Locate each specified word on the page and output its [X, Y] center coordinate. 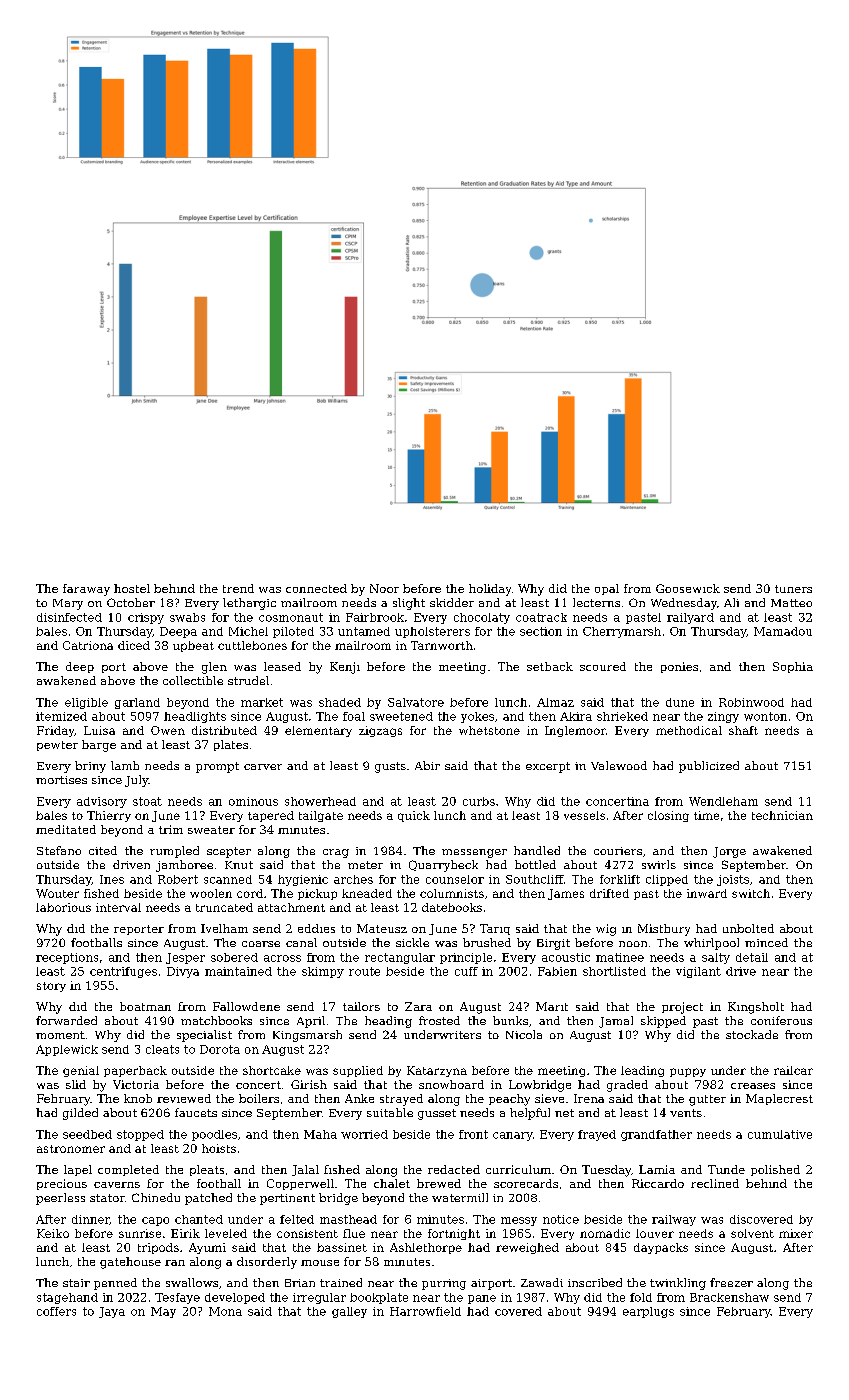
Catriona [88, 645]
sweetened [401, 716]
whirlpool [711, 944]
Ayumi [207, 1248]
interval [118, 907]
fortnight [454, 1234]
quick [414, 816]
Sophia [793, 667]
